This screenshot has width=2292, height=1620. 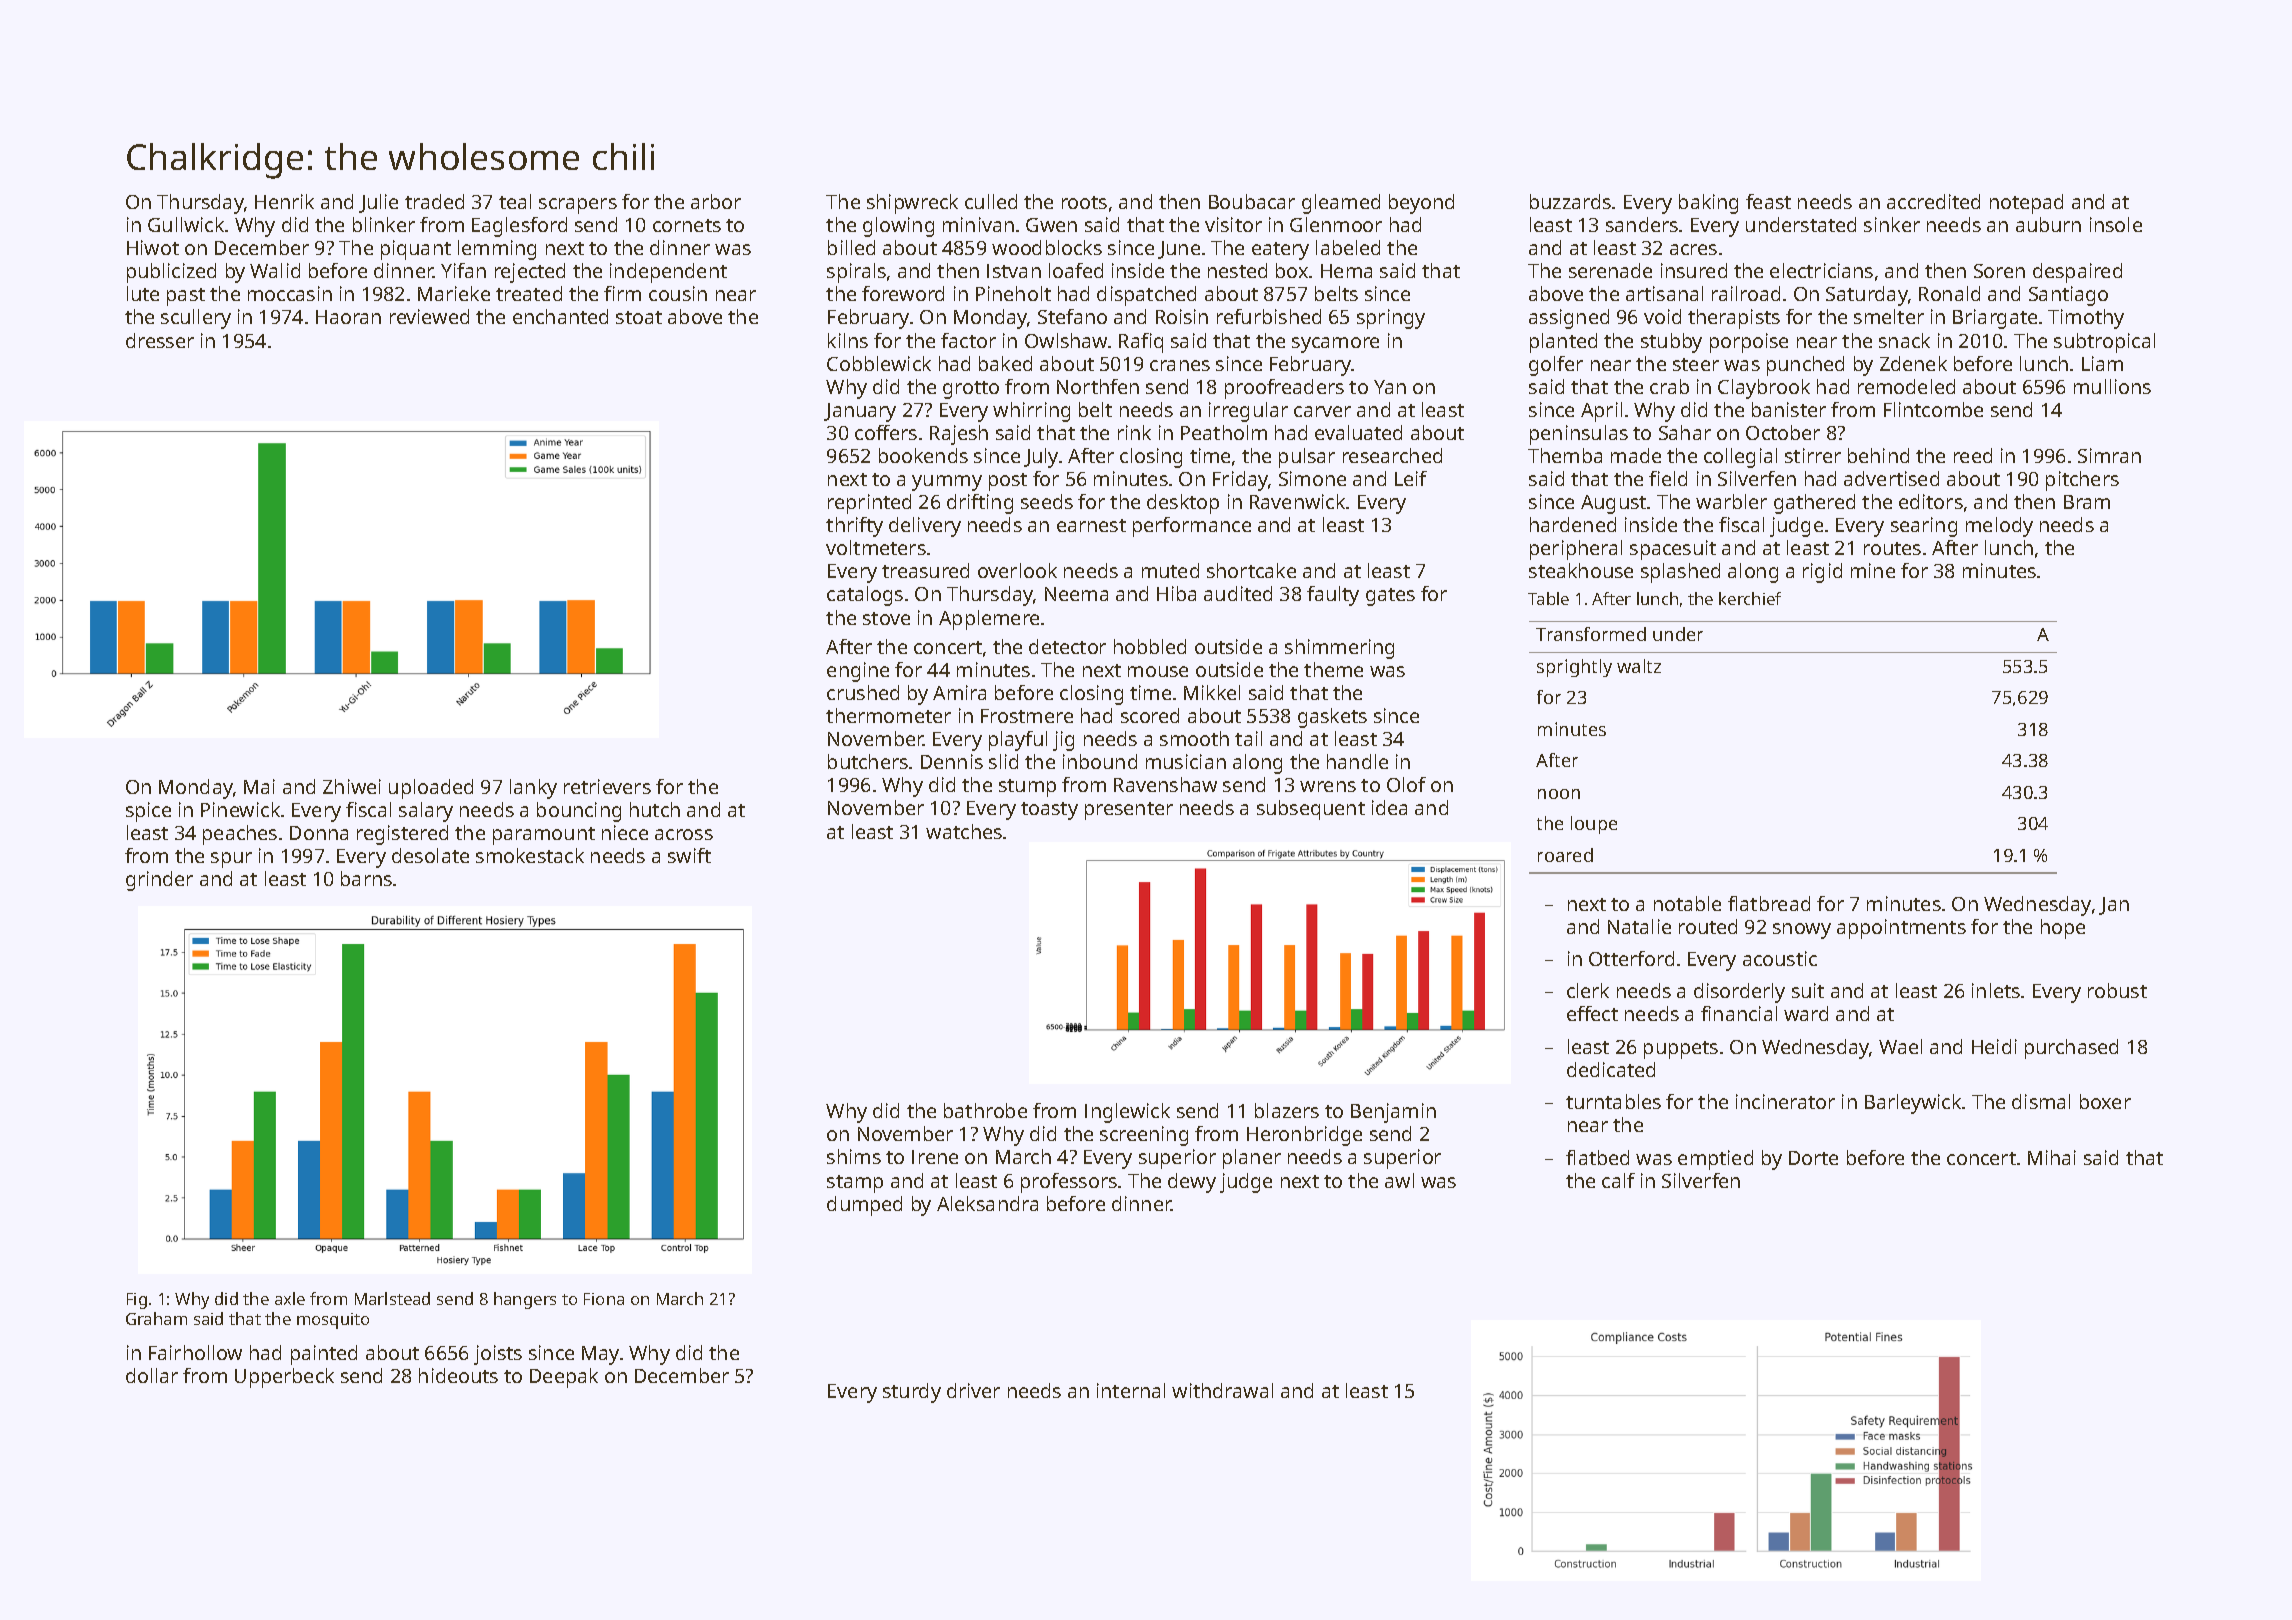 What do you see at coordinates (854, 1156) in the screenshot?
I see `shims` at bounding box center [854, 1156].
